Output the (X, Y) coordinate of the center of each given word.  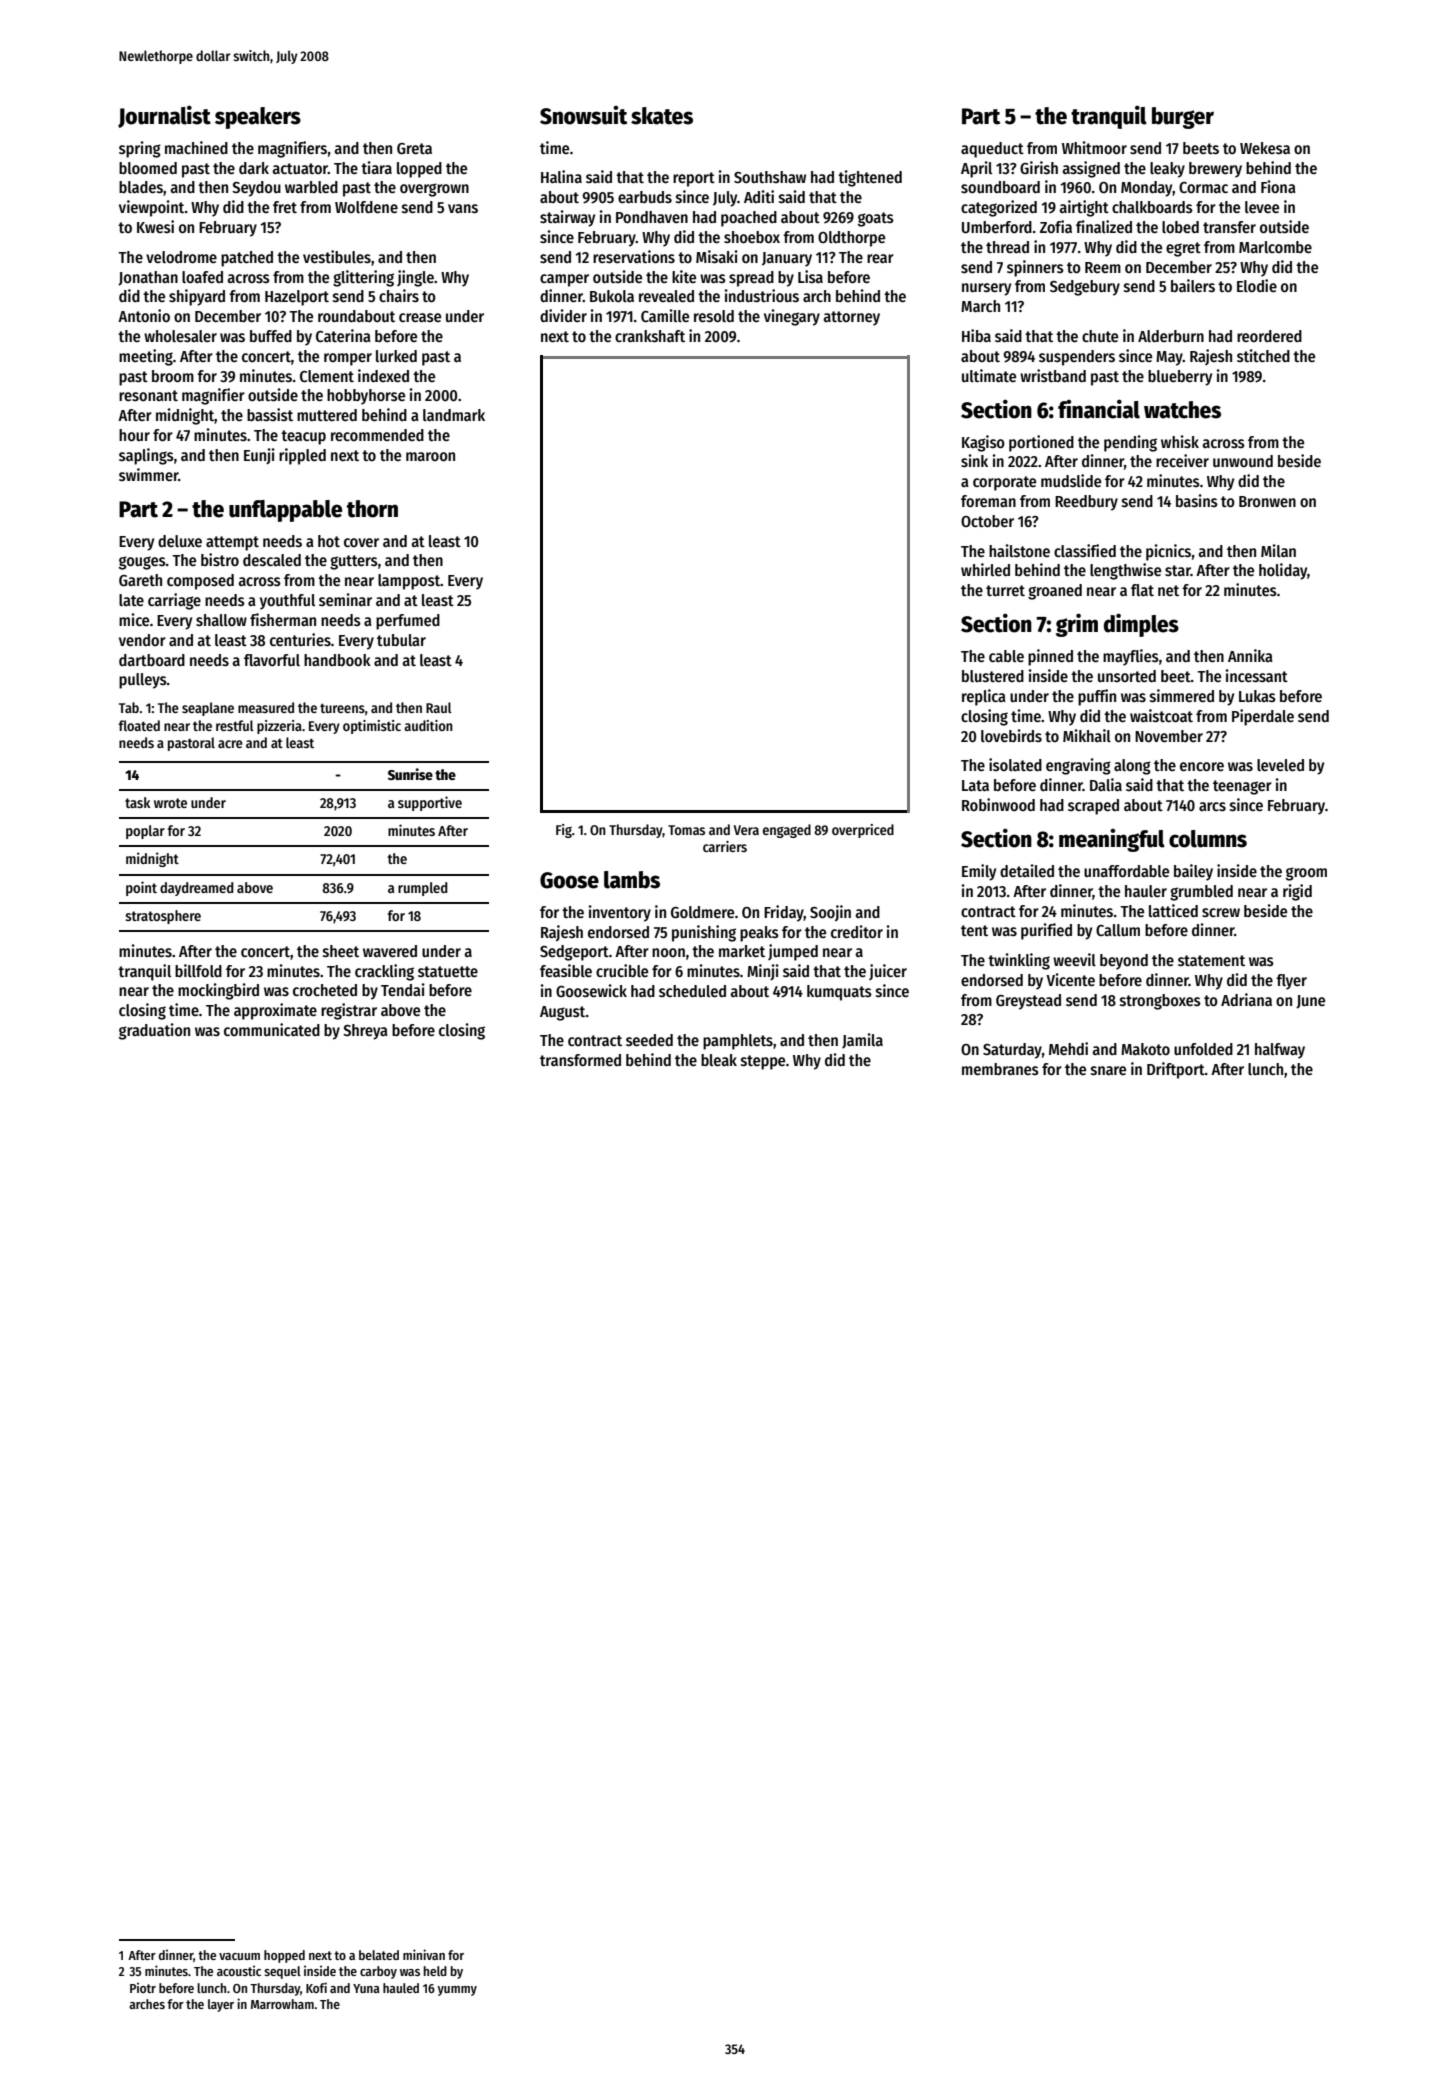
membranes (1000, 1069)
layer (221, 2005)
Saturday (1012, 1051)
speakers (258, 118)
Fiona (1278, 186)
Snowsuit (583, 115)
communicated (272, 1029)
